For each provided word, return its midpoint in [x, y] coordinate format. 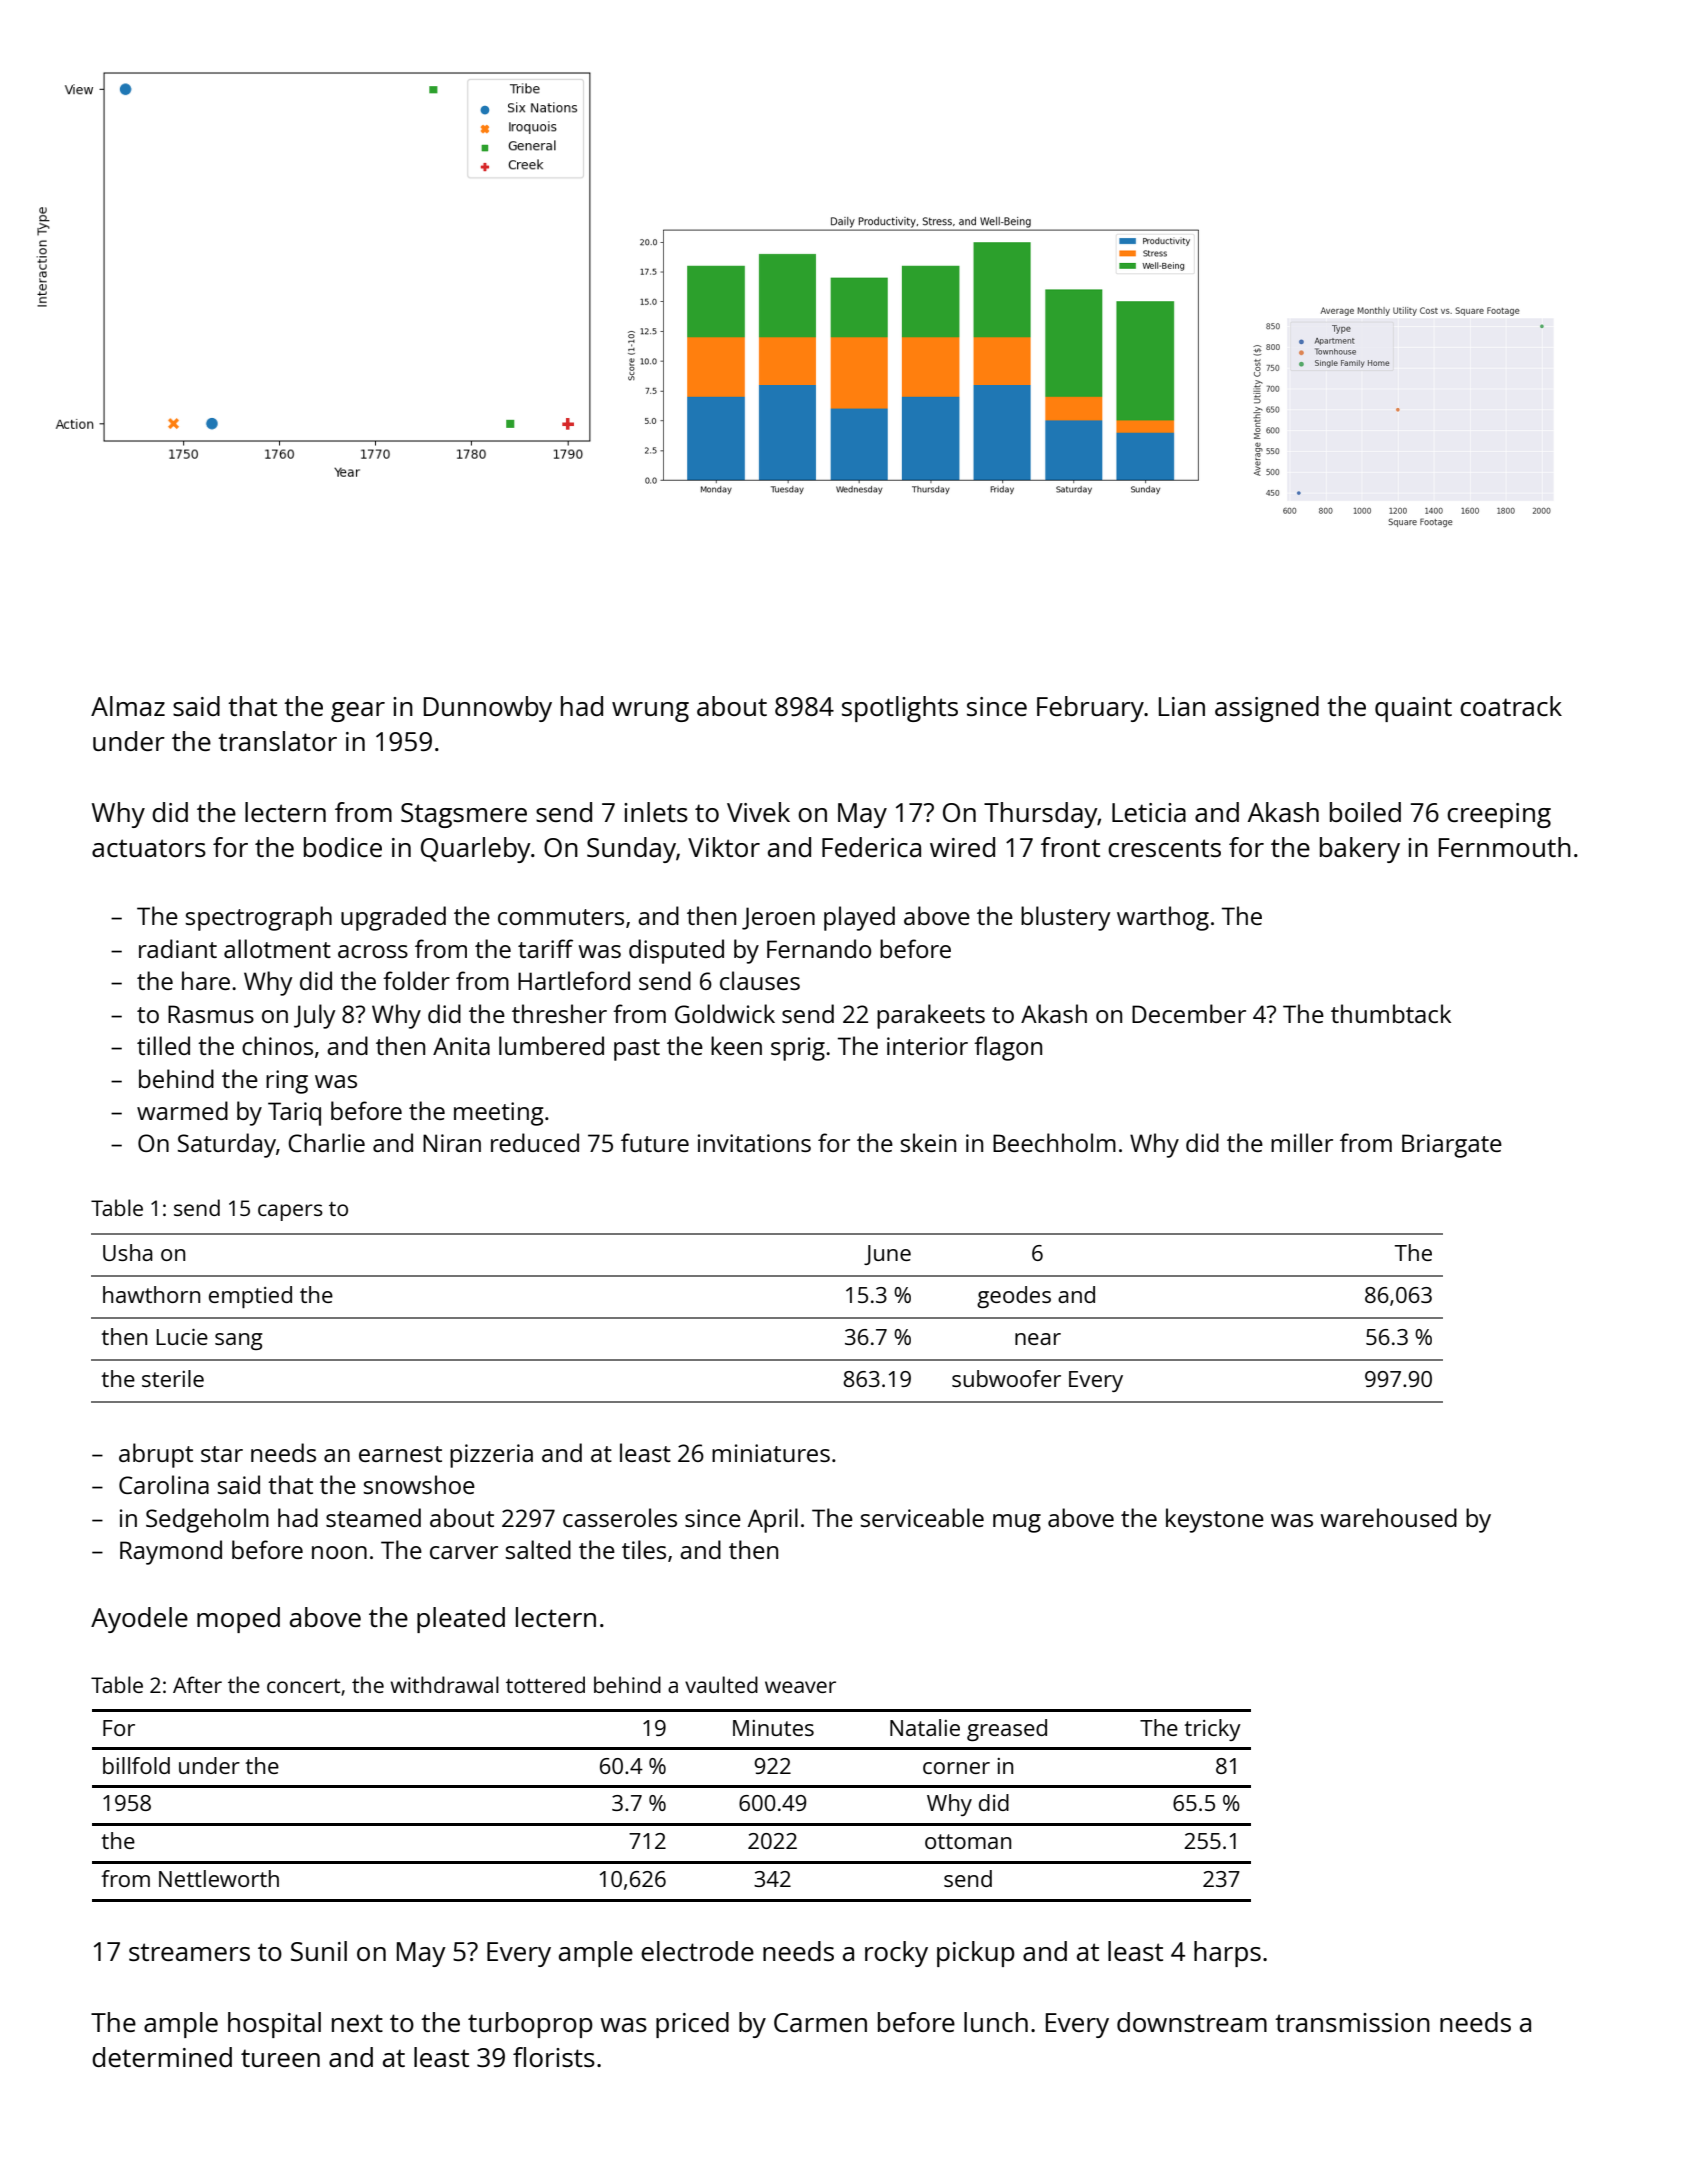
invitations [754, 1143]
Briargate [1452, 1146]
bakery [1360, 850]
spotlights [900, 709]
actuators [149, 848]
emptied [250, 1297]
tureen [280, 2058]
